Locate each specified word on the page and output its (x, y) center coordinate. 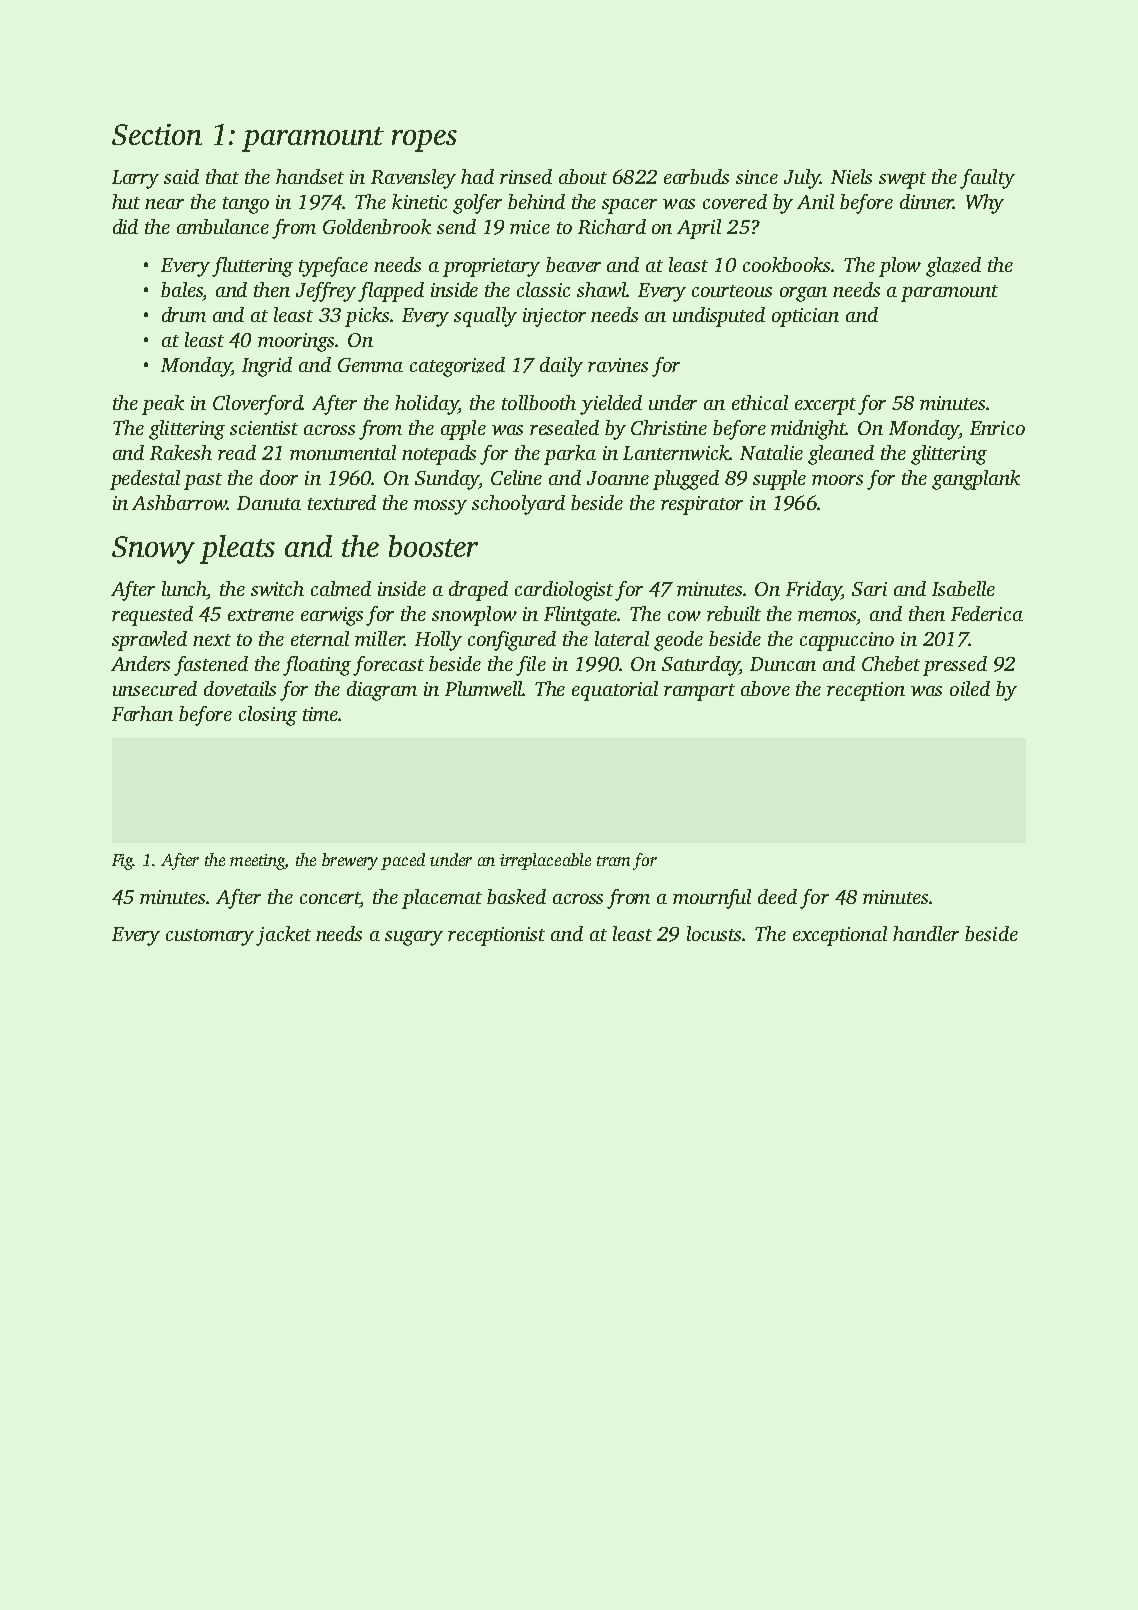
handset (310, 176)
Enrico (997, 428)
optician (805, 317)
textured (342, 502)
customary (210, 937)
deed (777, 896)
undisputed (719, 317)
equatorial (615, 691)
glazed (953, 267)
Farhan (142, 713)
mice (530, 227)
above (765, 688)
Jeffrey (326, 292)
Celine (516, 477)
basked (516, 896)
